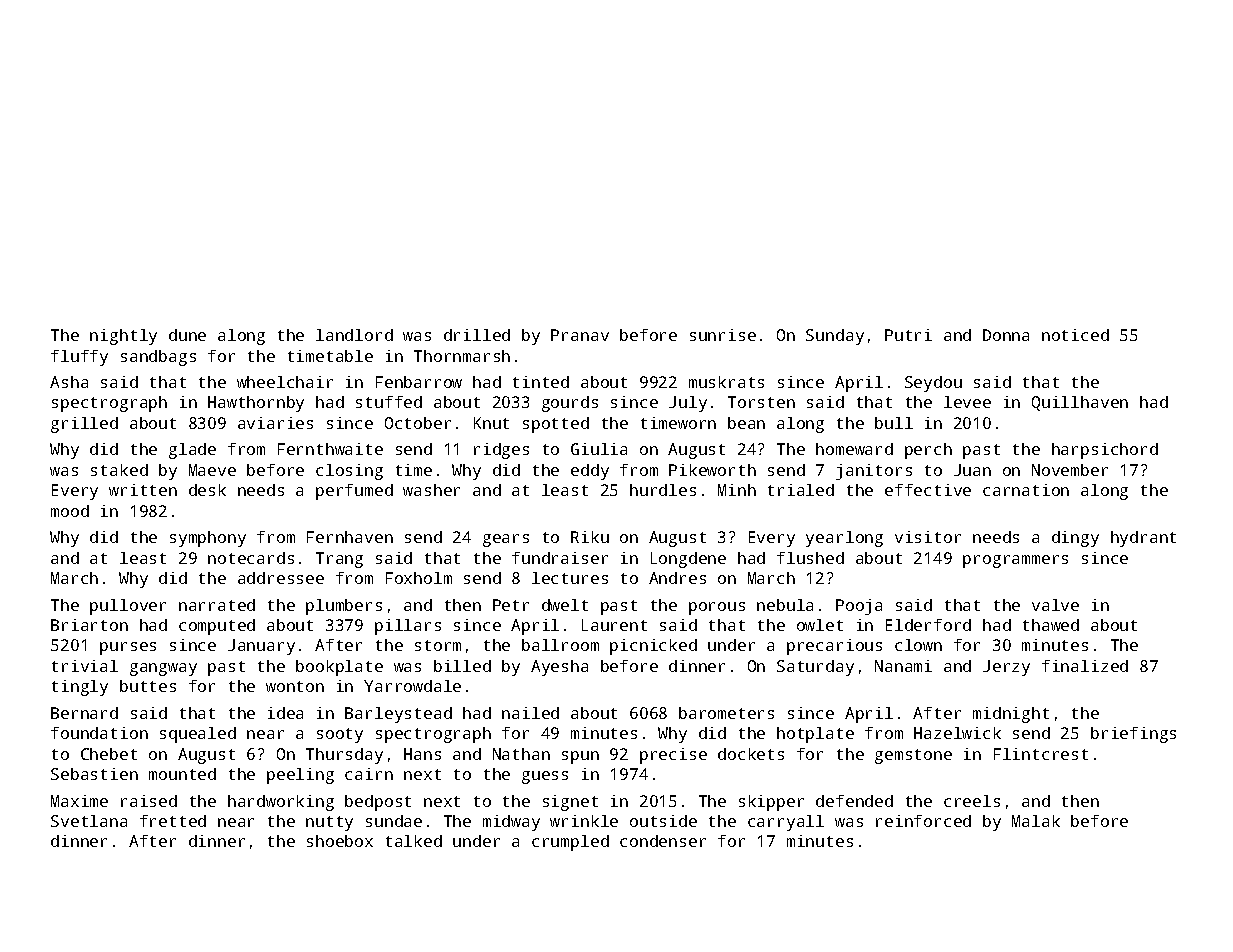  I want to click on Maeve, so click(212, 470).
